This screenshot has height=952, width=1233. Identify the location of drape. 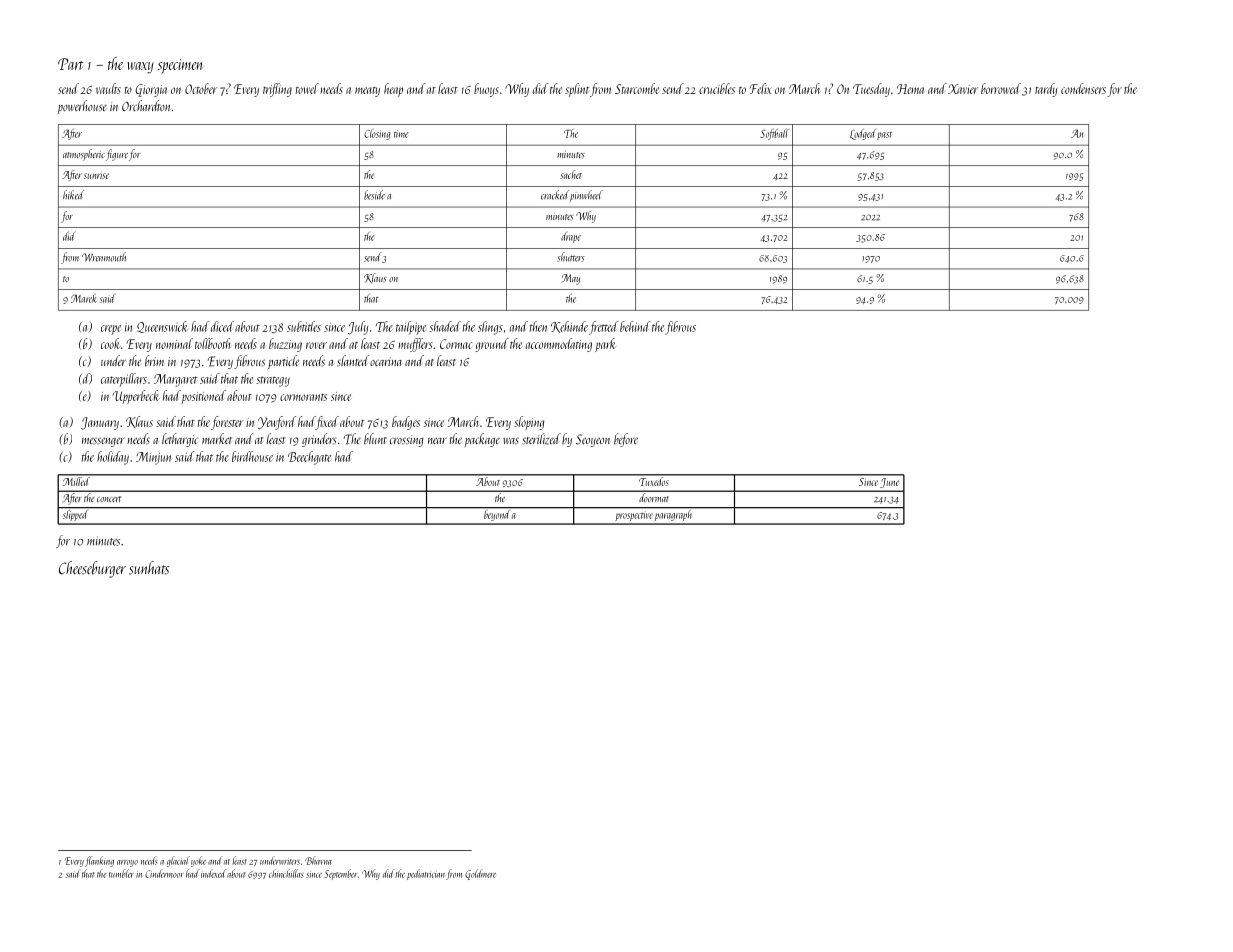
(571, 237).
